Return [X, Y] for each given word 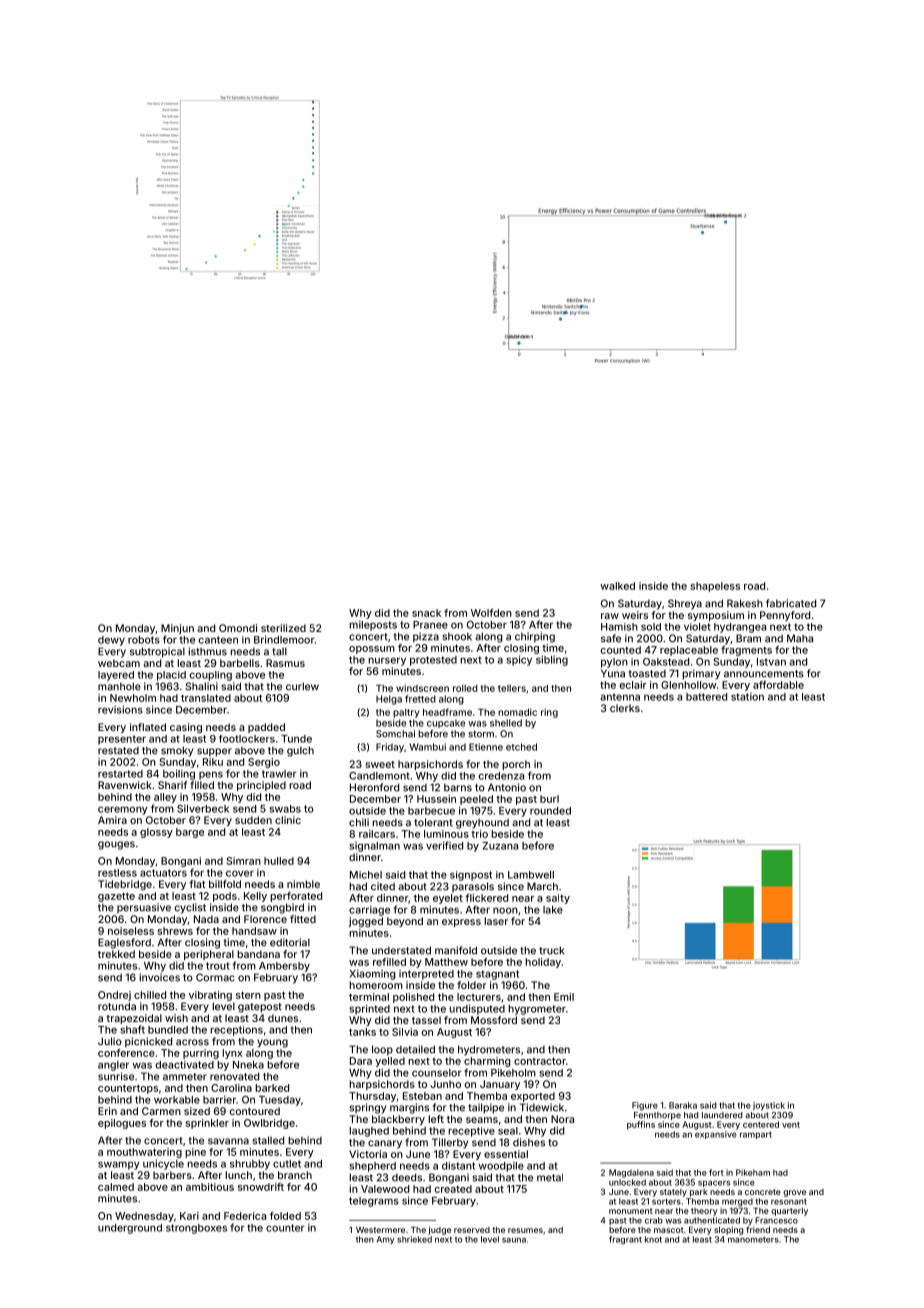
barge [190, 833]
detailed [415, 1049]
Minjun [177, 629]
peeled [476, 800]
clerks [625, 708]
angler [113, 1066]
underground [130, 1229]
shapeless [715, 587]
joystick [769, 1106]
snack [426, 613]
